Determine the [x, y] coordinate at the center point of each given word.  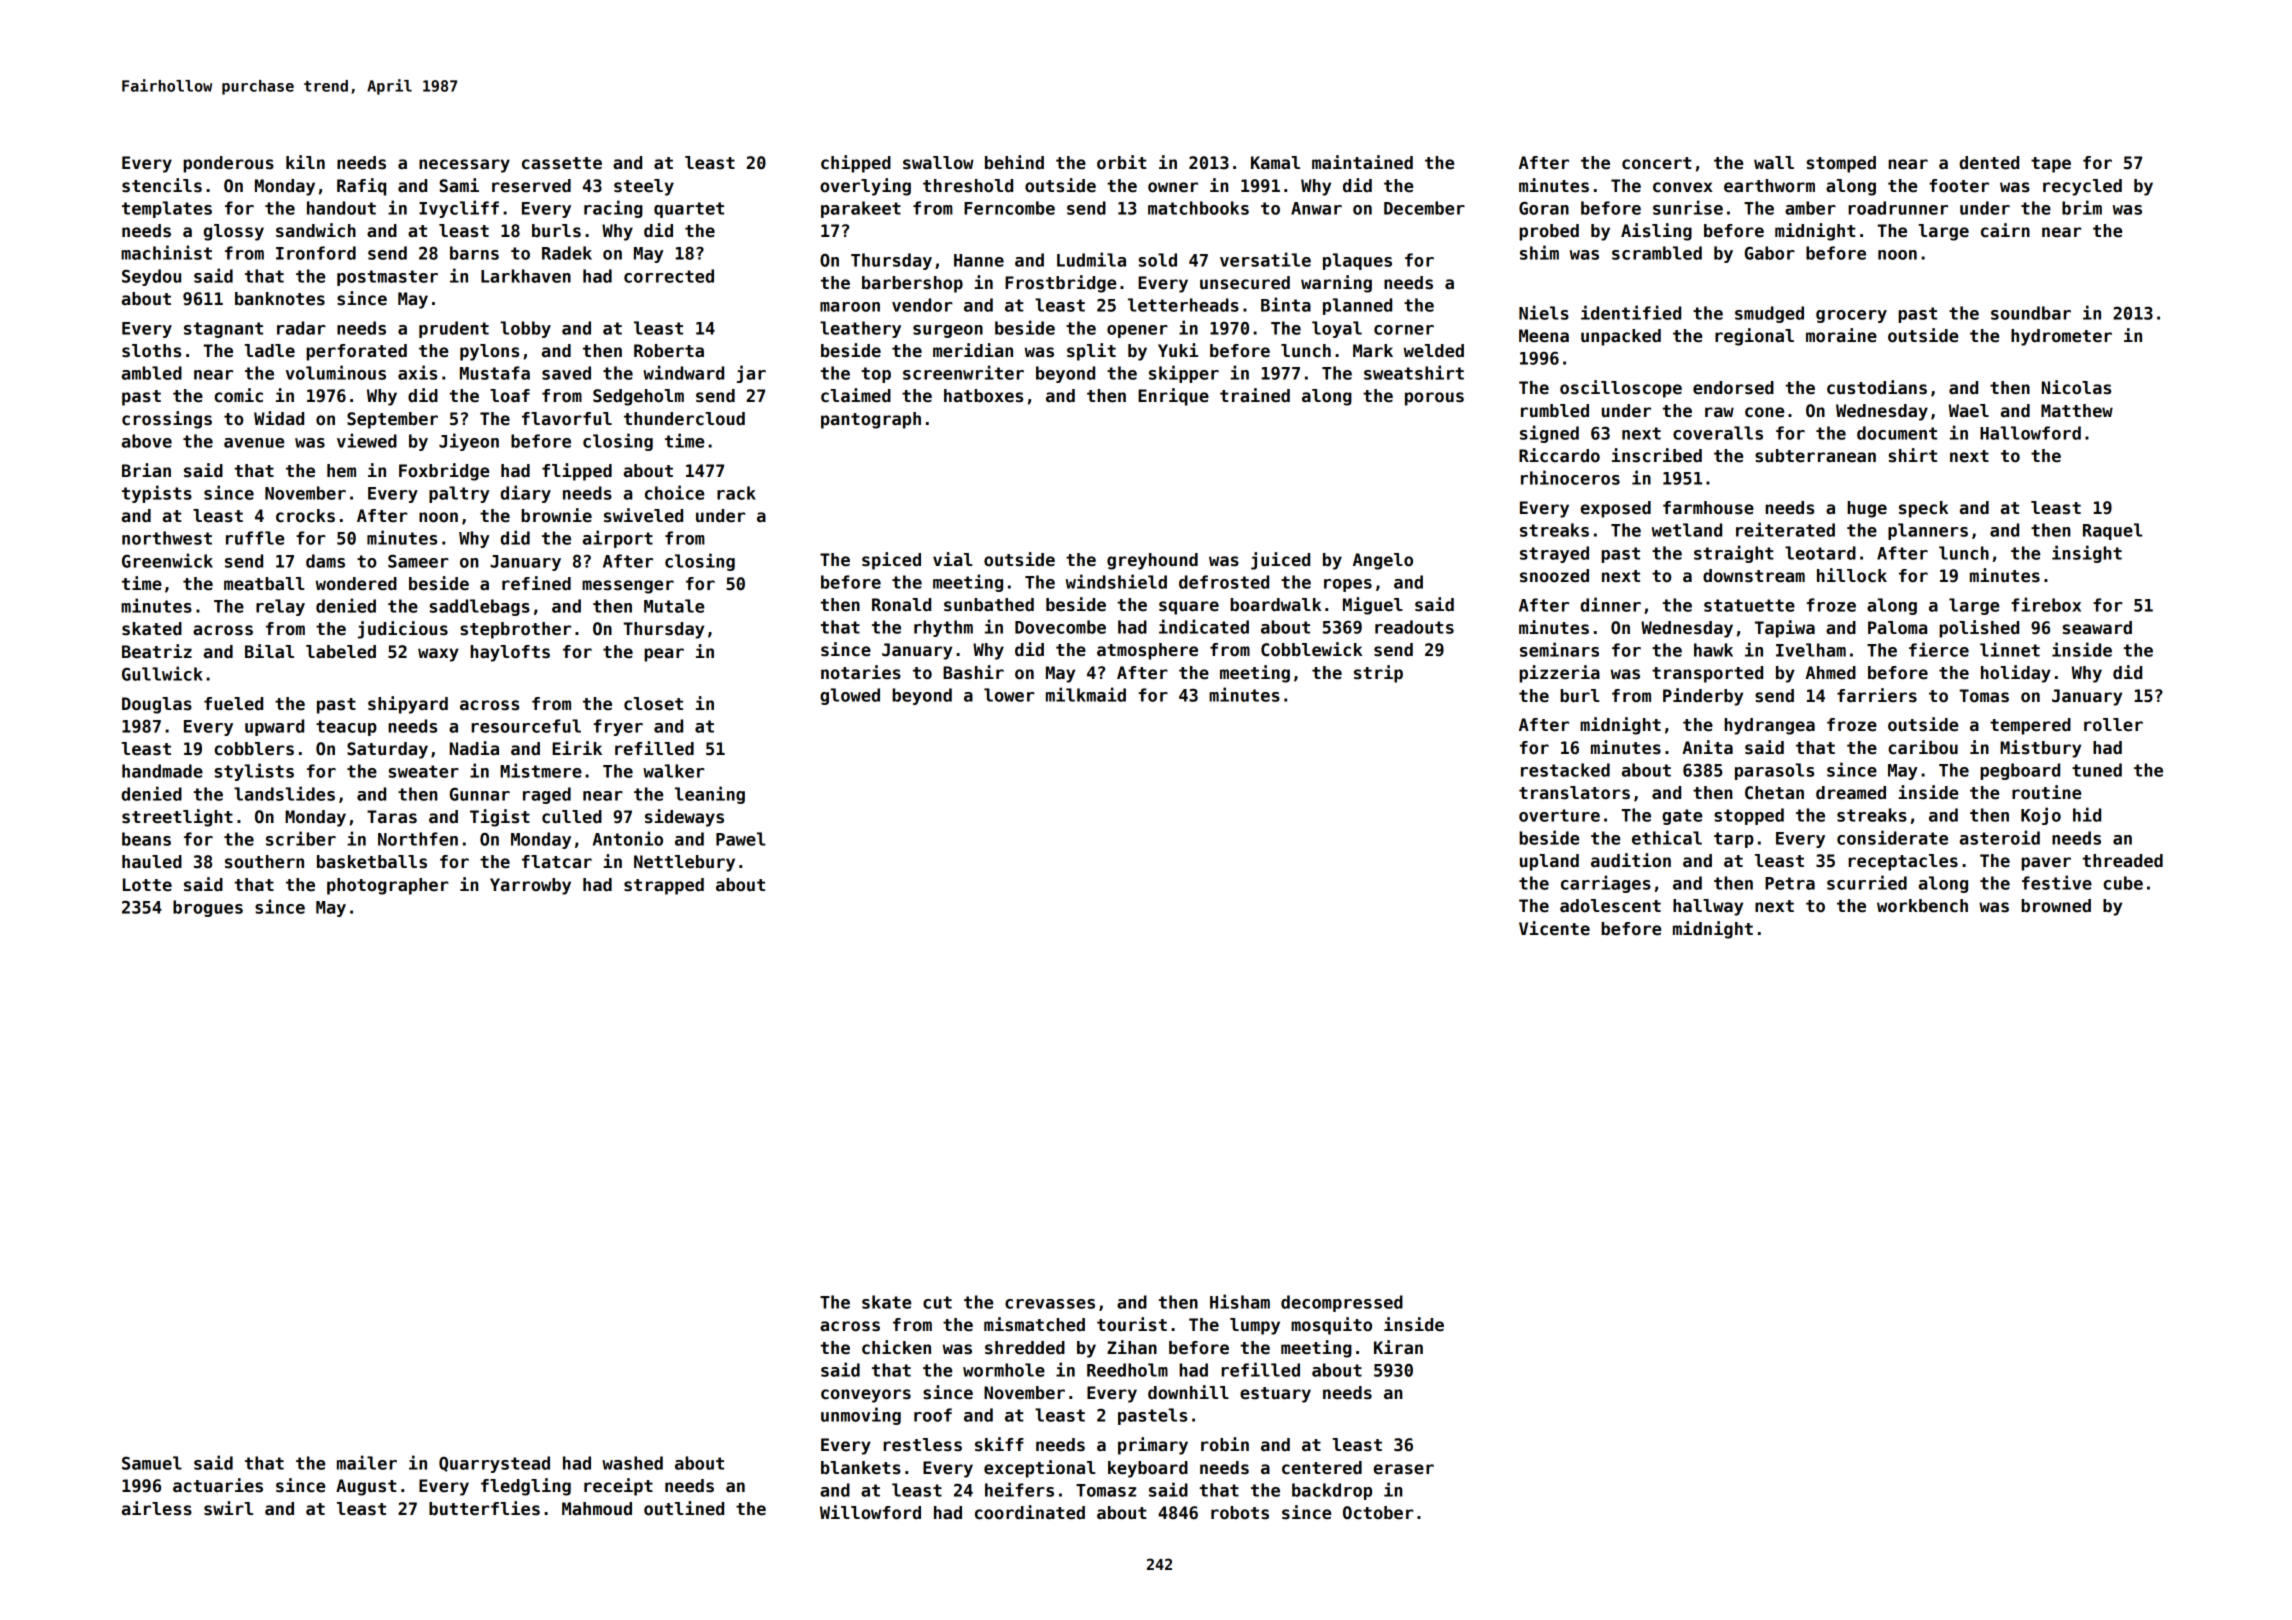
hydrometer [2061, 337]
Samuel [152, 1463]
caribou [1923, 747]
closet [653, 704]
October [1378, 1513]
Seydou [151, 277]
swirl [228, 1508]
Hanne [979, 260]
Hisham [1240, 1301]
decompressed [1342, 1303]
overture [1559, 815]
